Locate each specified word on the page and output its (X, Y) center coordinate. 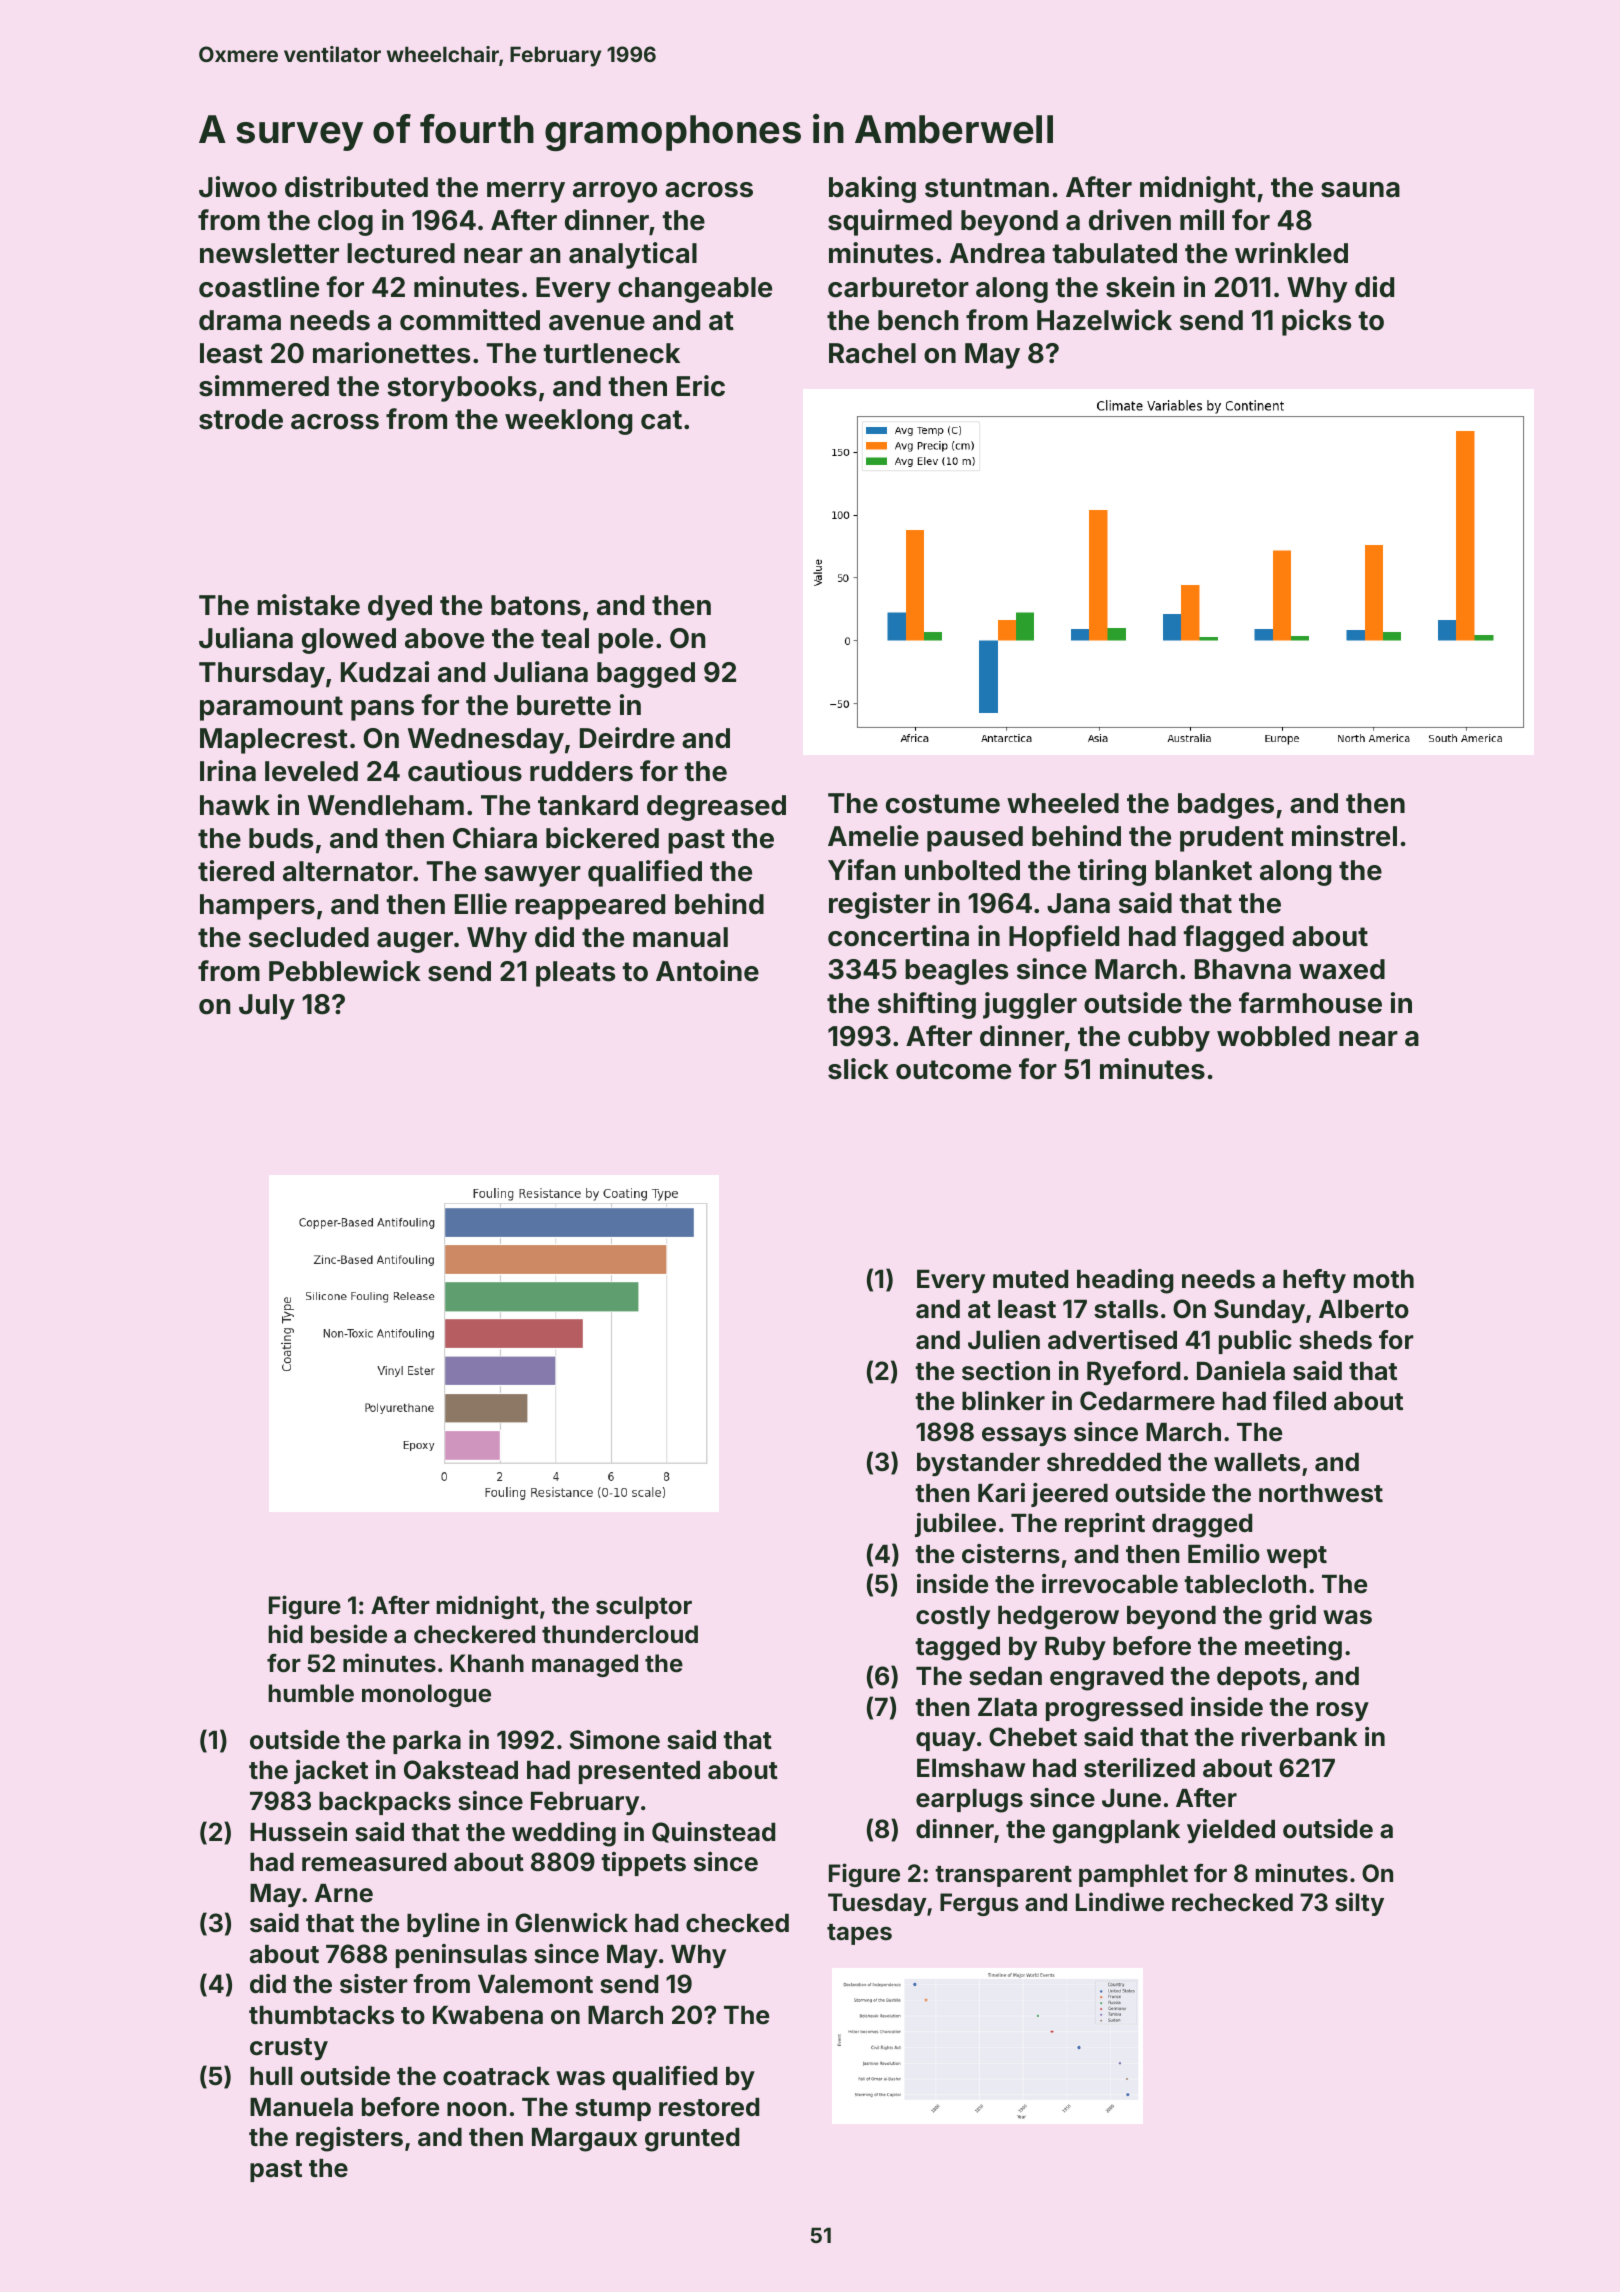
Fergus (979, 1904)
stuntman (987, 188)
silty (1359, 1904)
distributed (356, 187)
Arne (344, 1893)
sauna (1360, 190)
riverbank (1300, 1737)
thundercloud (620, 1634)
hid (285, 1633)
